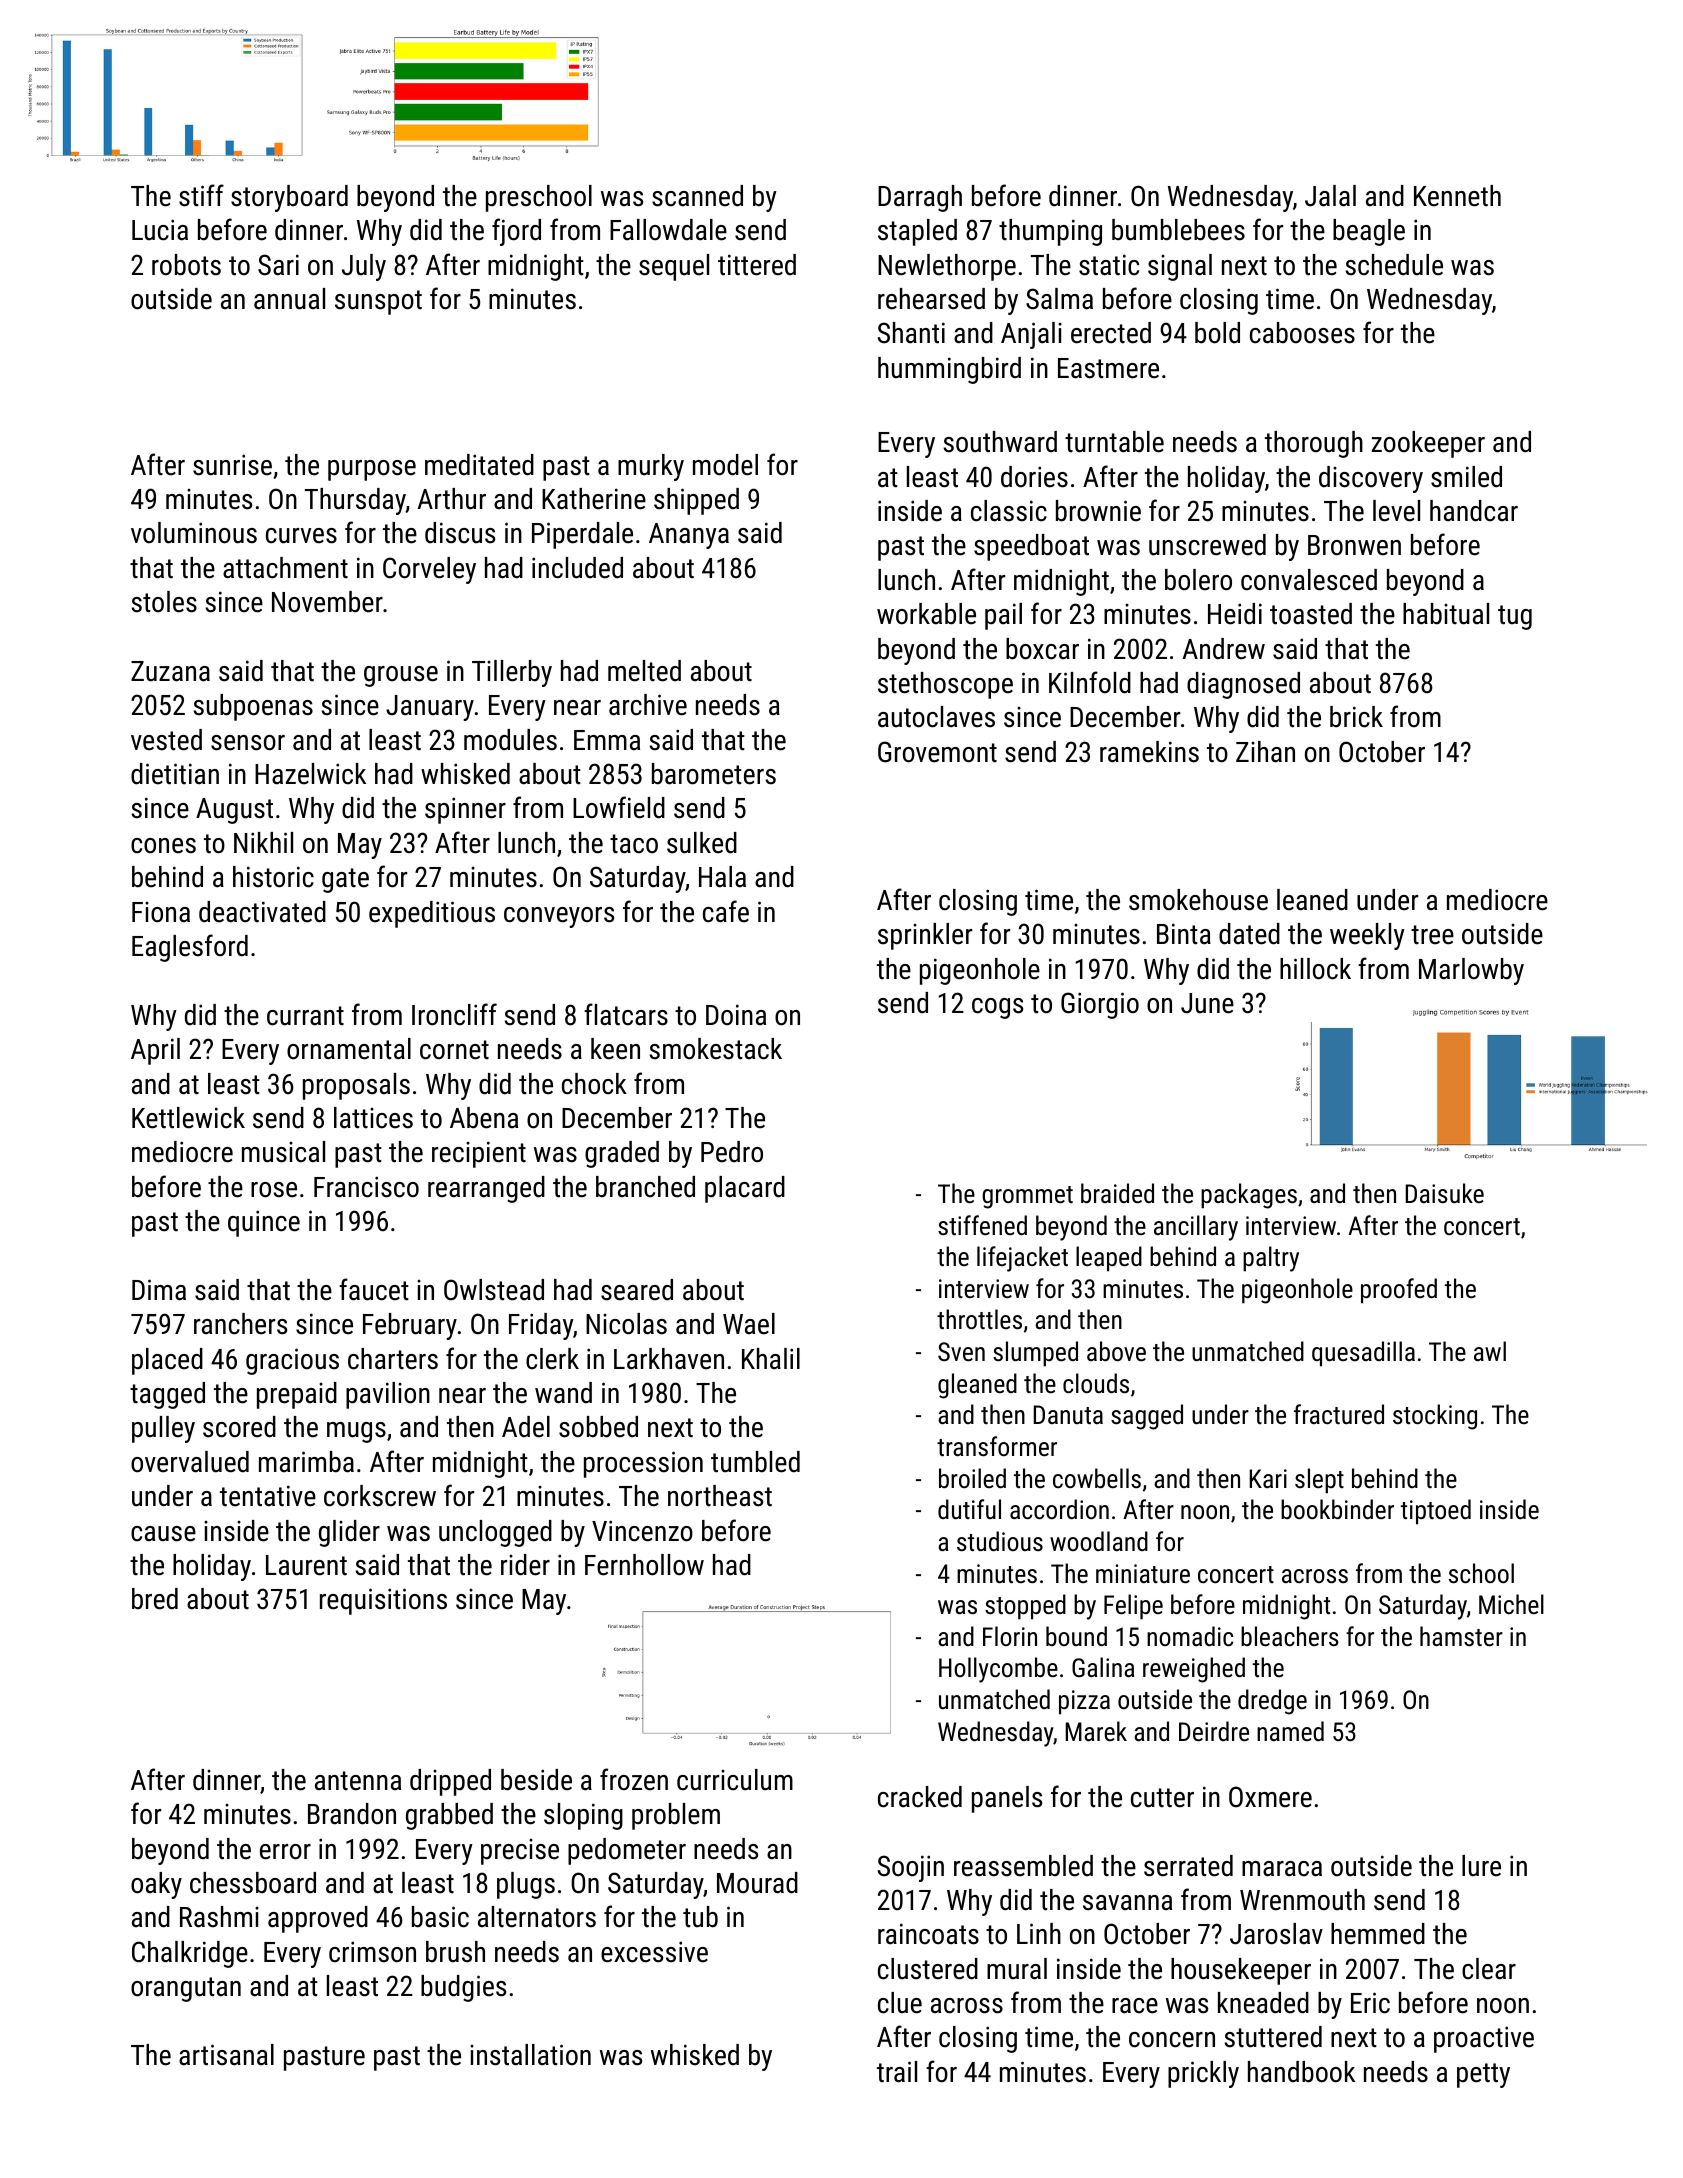 The width and height of the screenshot is (1683, 2178). I want to click on sunspot, so click(378, 302).
